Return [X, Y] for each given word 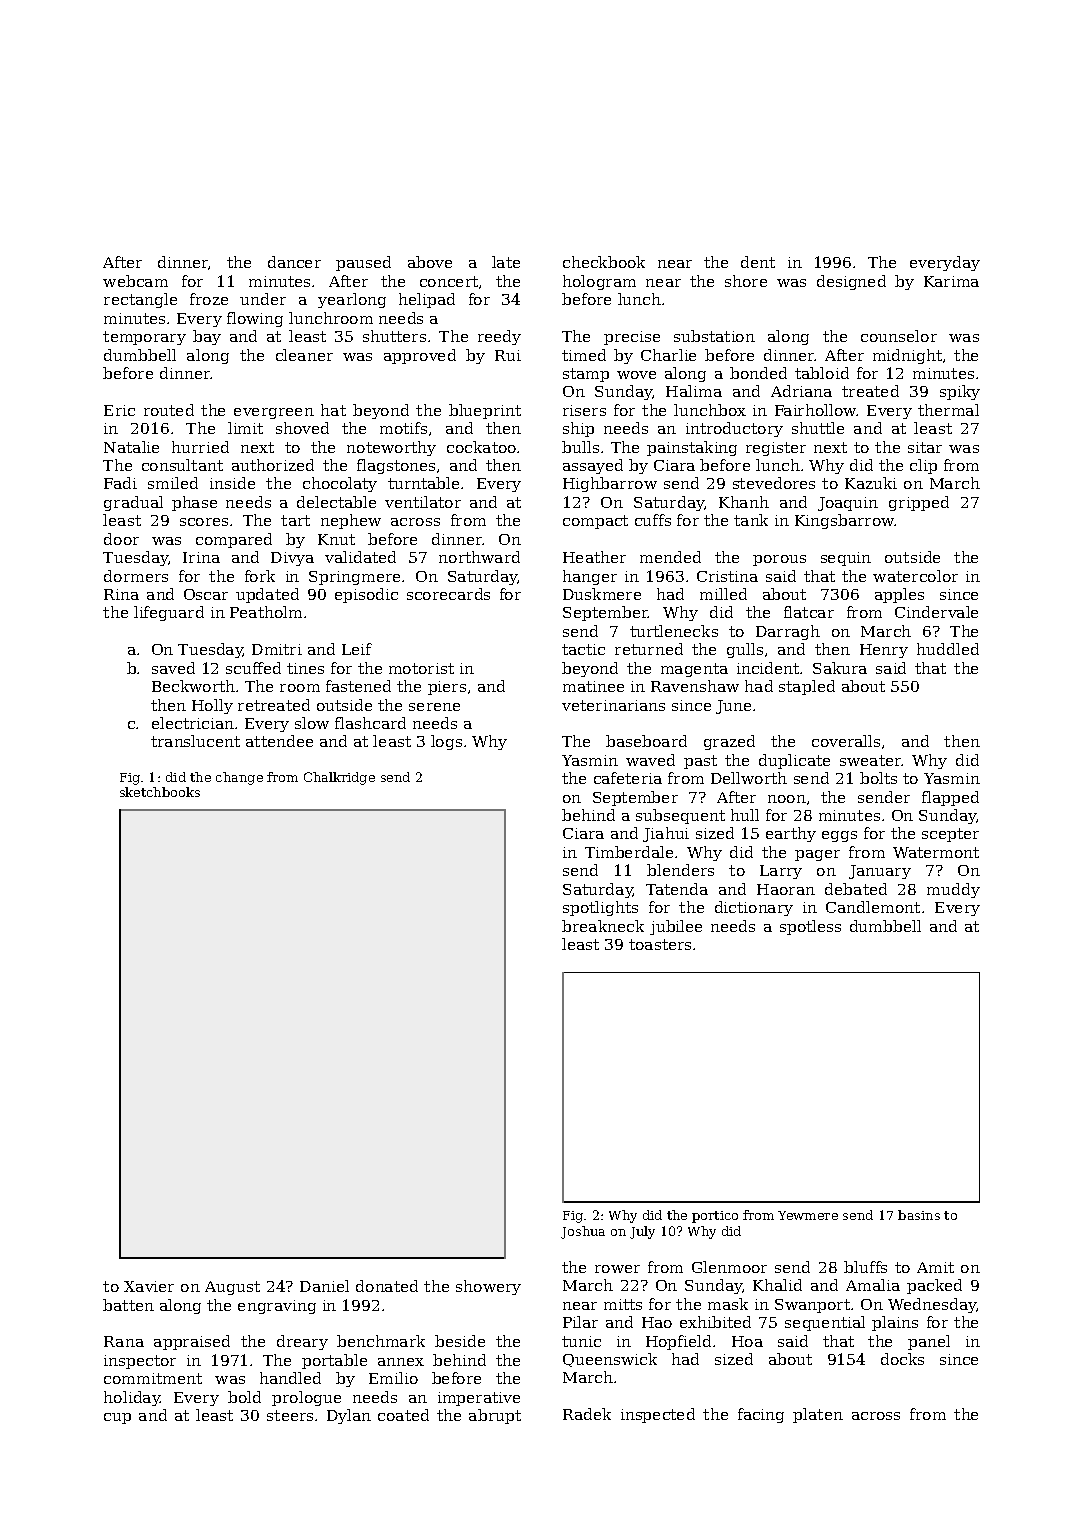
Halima [694, 391]
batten [128, 1305]
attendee [279, 741]
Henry [884, 651]
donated [387, 1286]
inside [232, 483]
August [232, 1288]
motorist [421, 668]
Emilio [393, 1378]
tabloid [822, 373]
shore [746, 281]
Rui [508, 355]
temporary [144, 338]
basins [919, 1215]
